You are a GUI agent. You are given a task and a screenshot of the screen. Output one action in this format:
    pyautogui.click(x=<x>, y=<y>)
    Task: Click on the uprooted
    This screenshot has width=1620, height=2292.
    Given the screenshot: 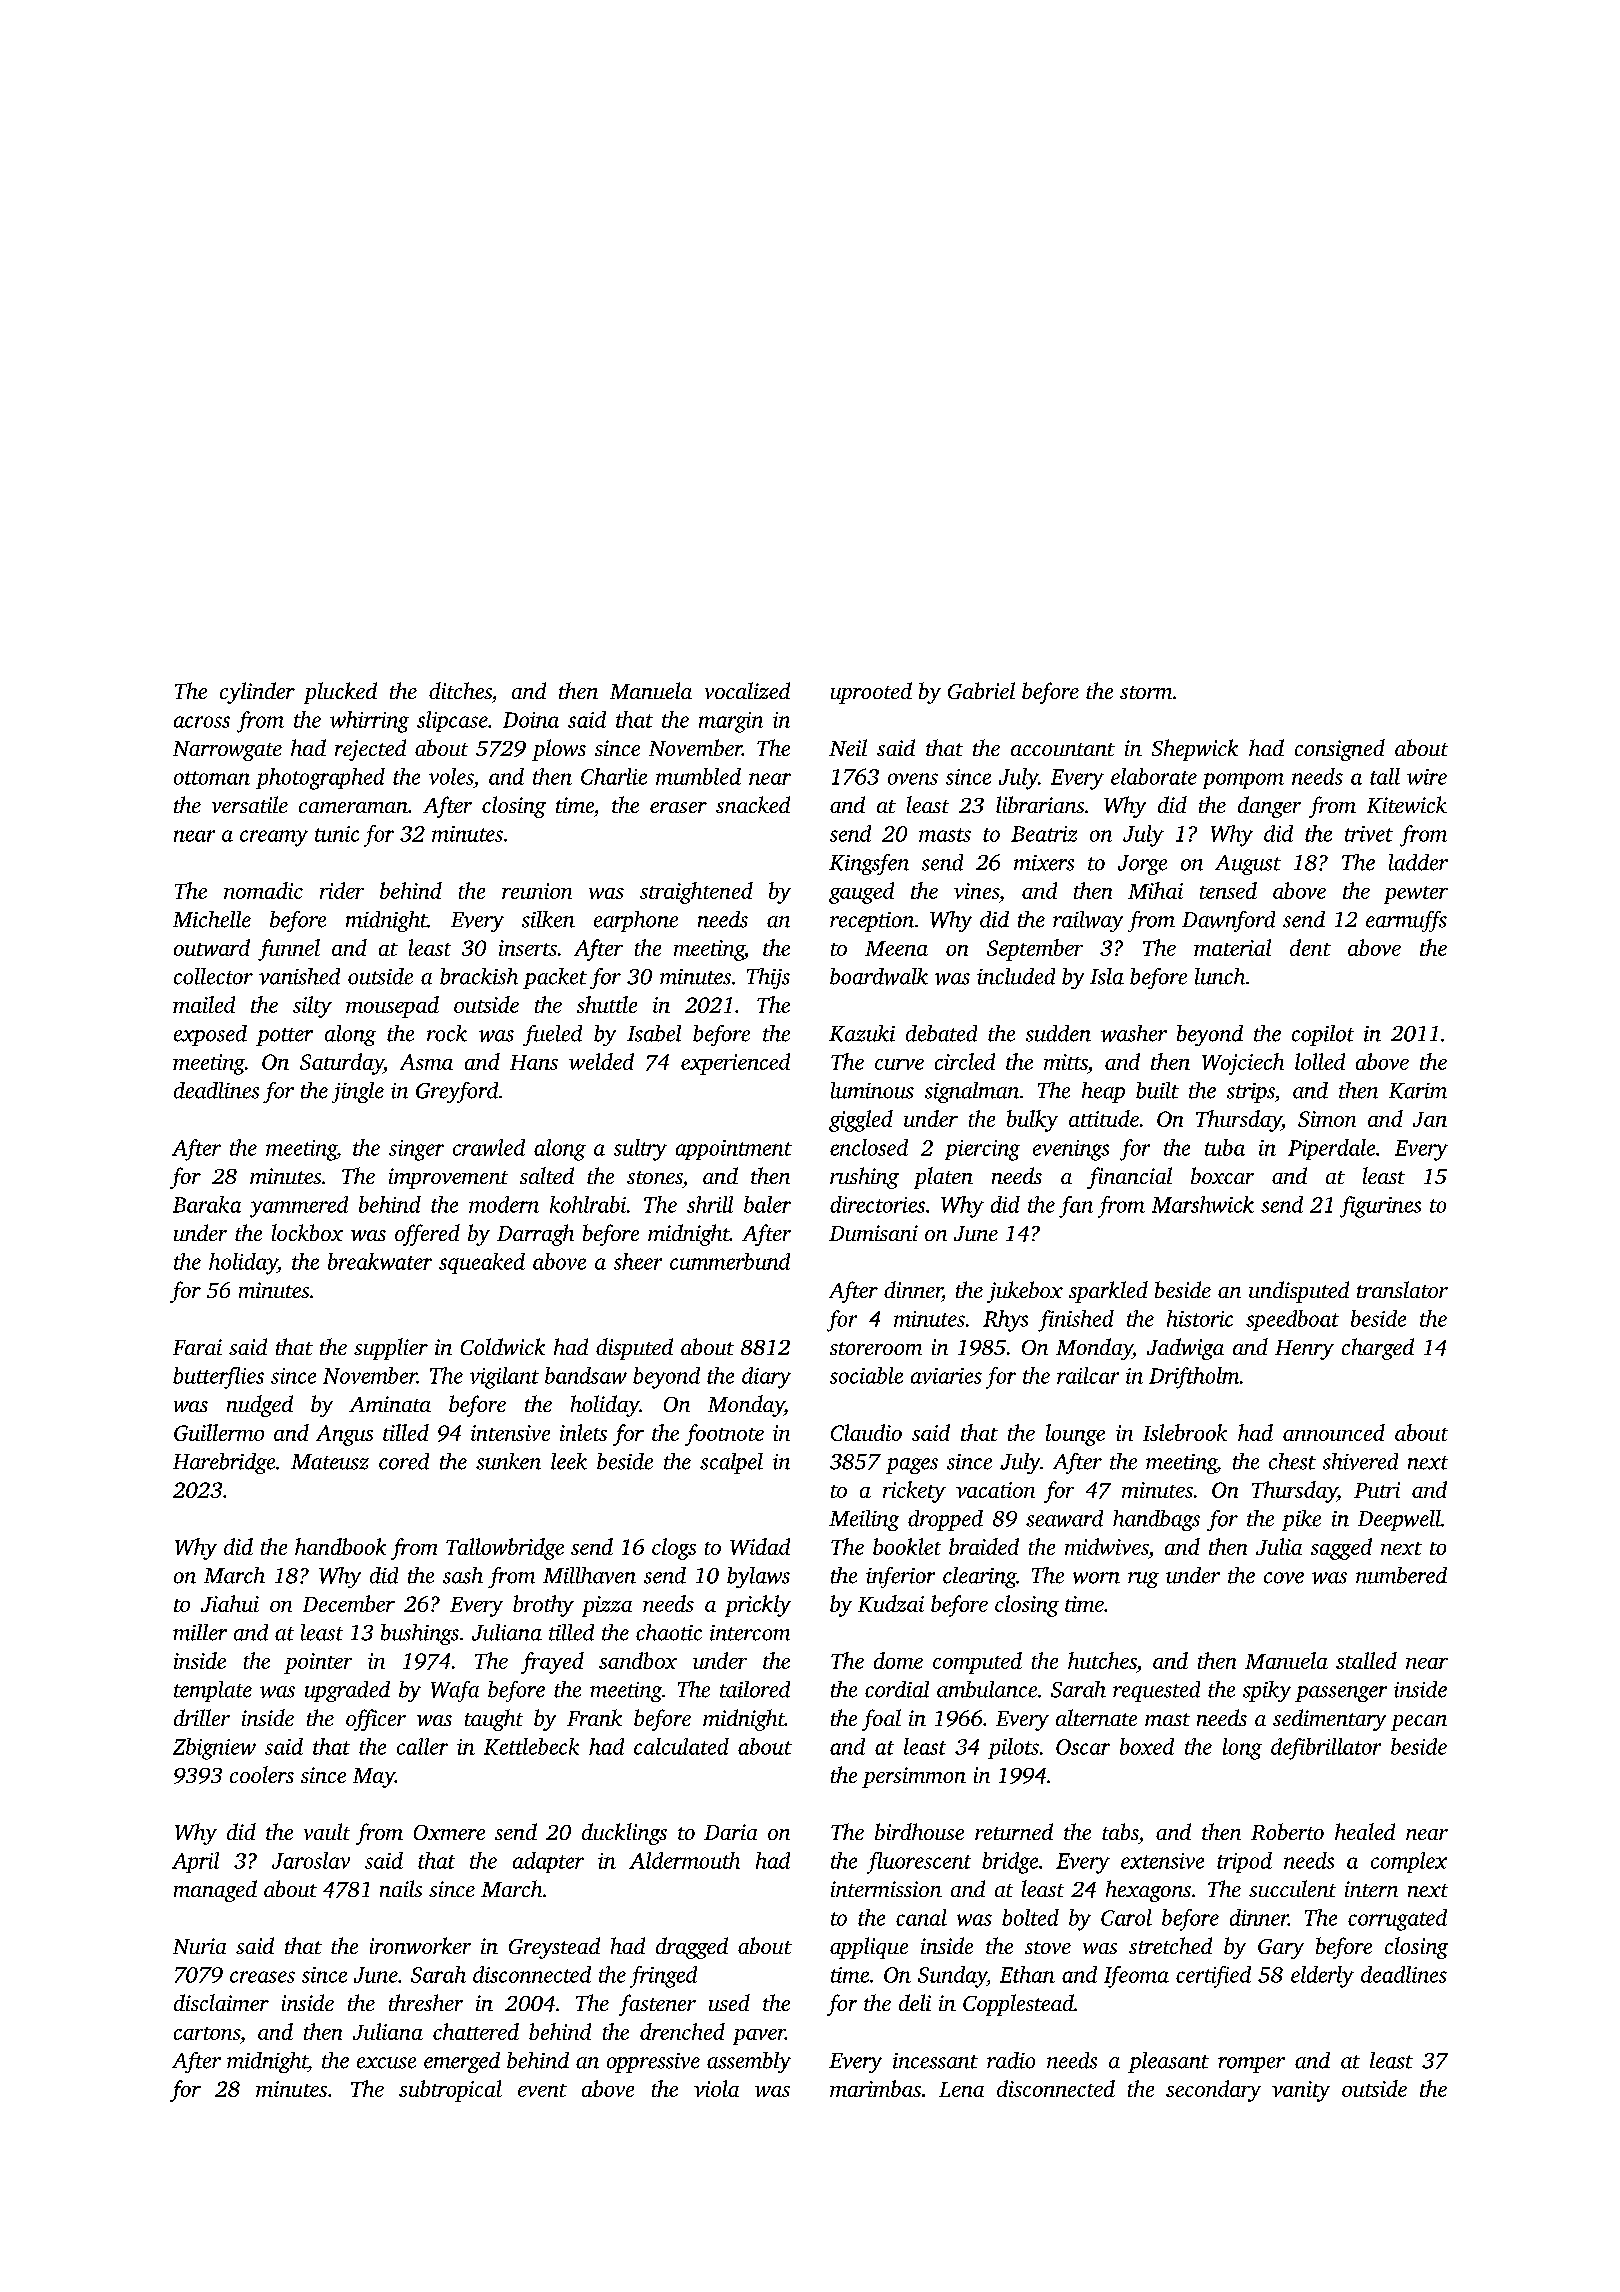 What is the action you would take?
    pyautogui.click(x=871, y=693)
